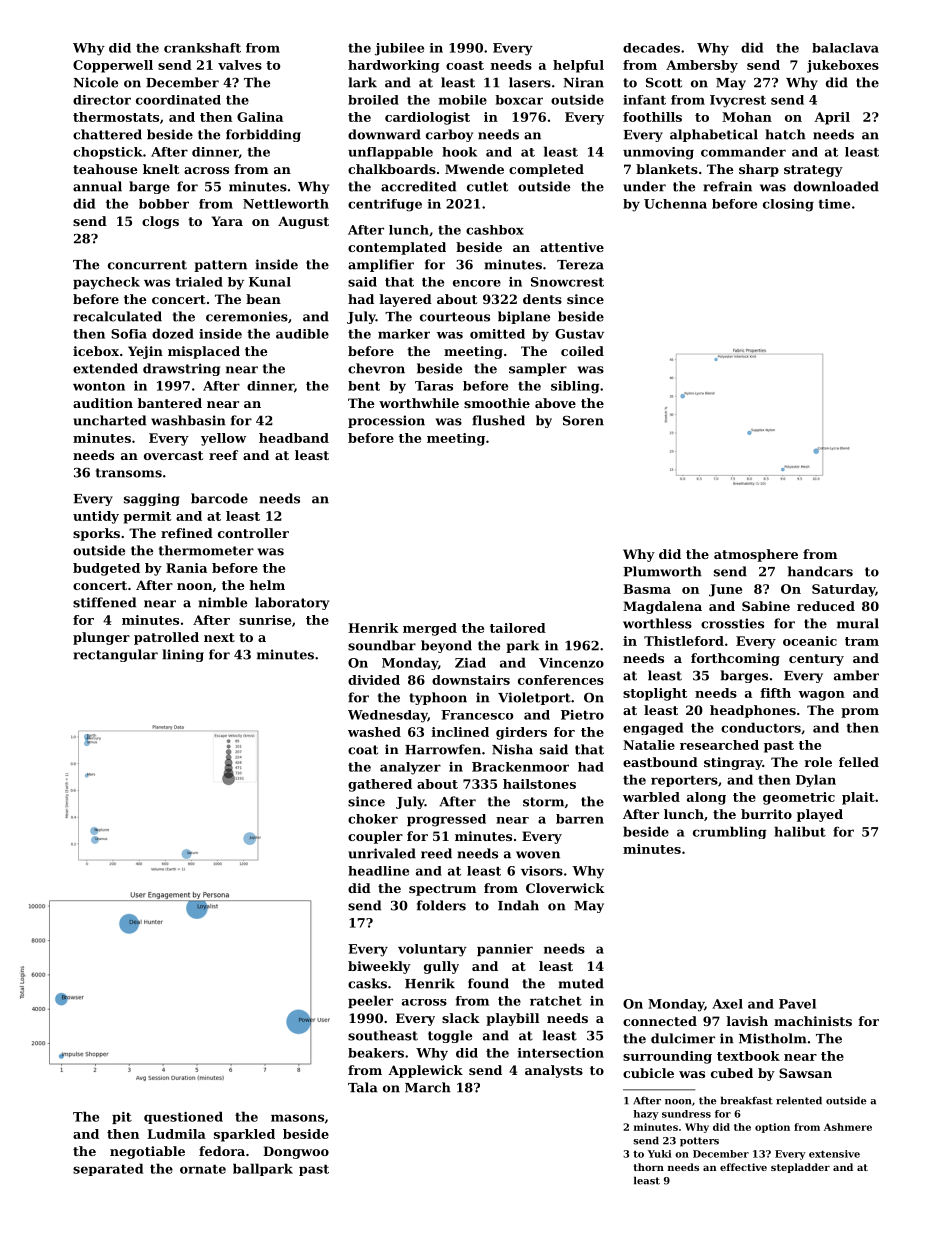 The image size is (952, 1233). I want to click on rectangular, so click(115, 655).
